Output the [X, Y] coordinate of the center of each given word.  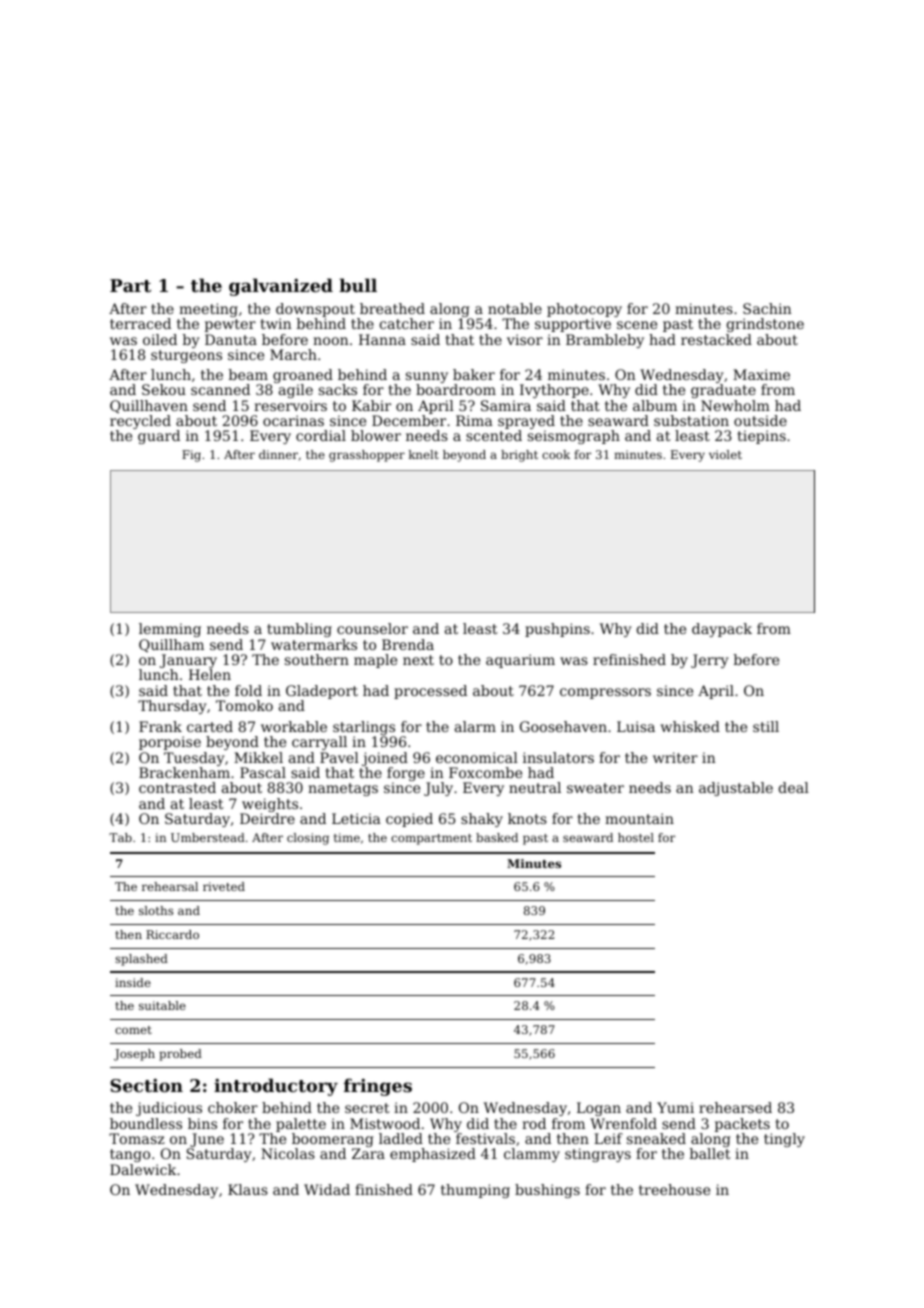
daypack [722, 630]
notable [515, 308]
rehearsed [735, 1107]
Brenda [408, 644]
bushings [547, 1191]
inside [133, 982]
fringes [378, 1087]
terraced [140, 323]
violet [725, 454]
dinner [278, 454]
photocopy [584, 310]
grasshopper [367, 456]
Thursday [172, 707]
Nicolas [288, 1153]
